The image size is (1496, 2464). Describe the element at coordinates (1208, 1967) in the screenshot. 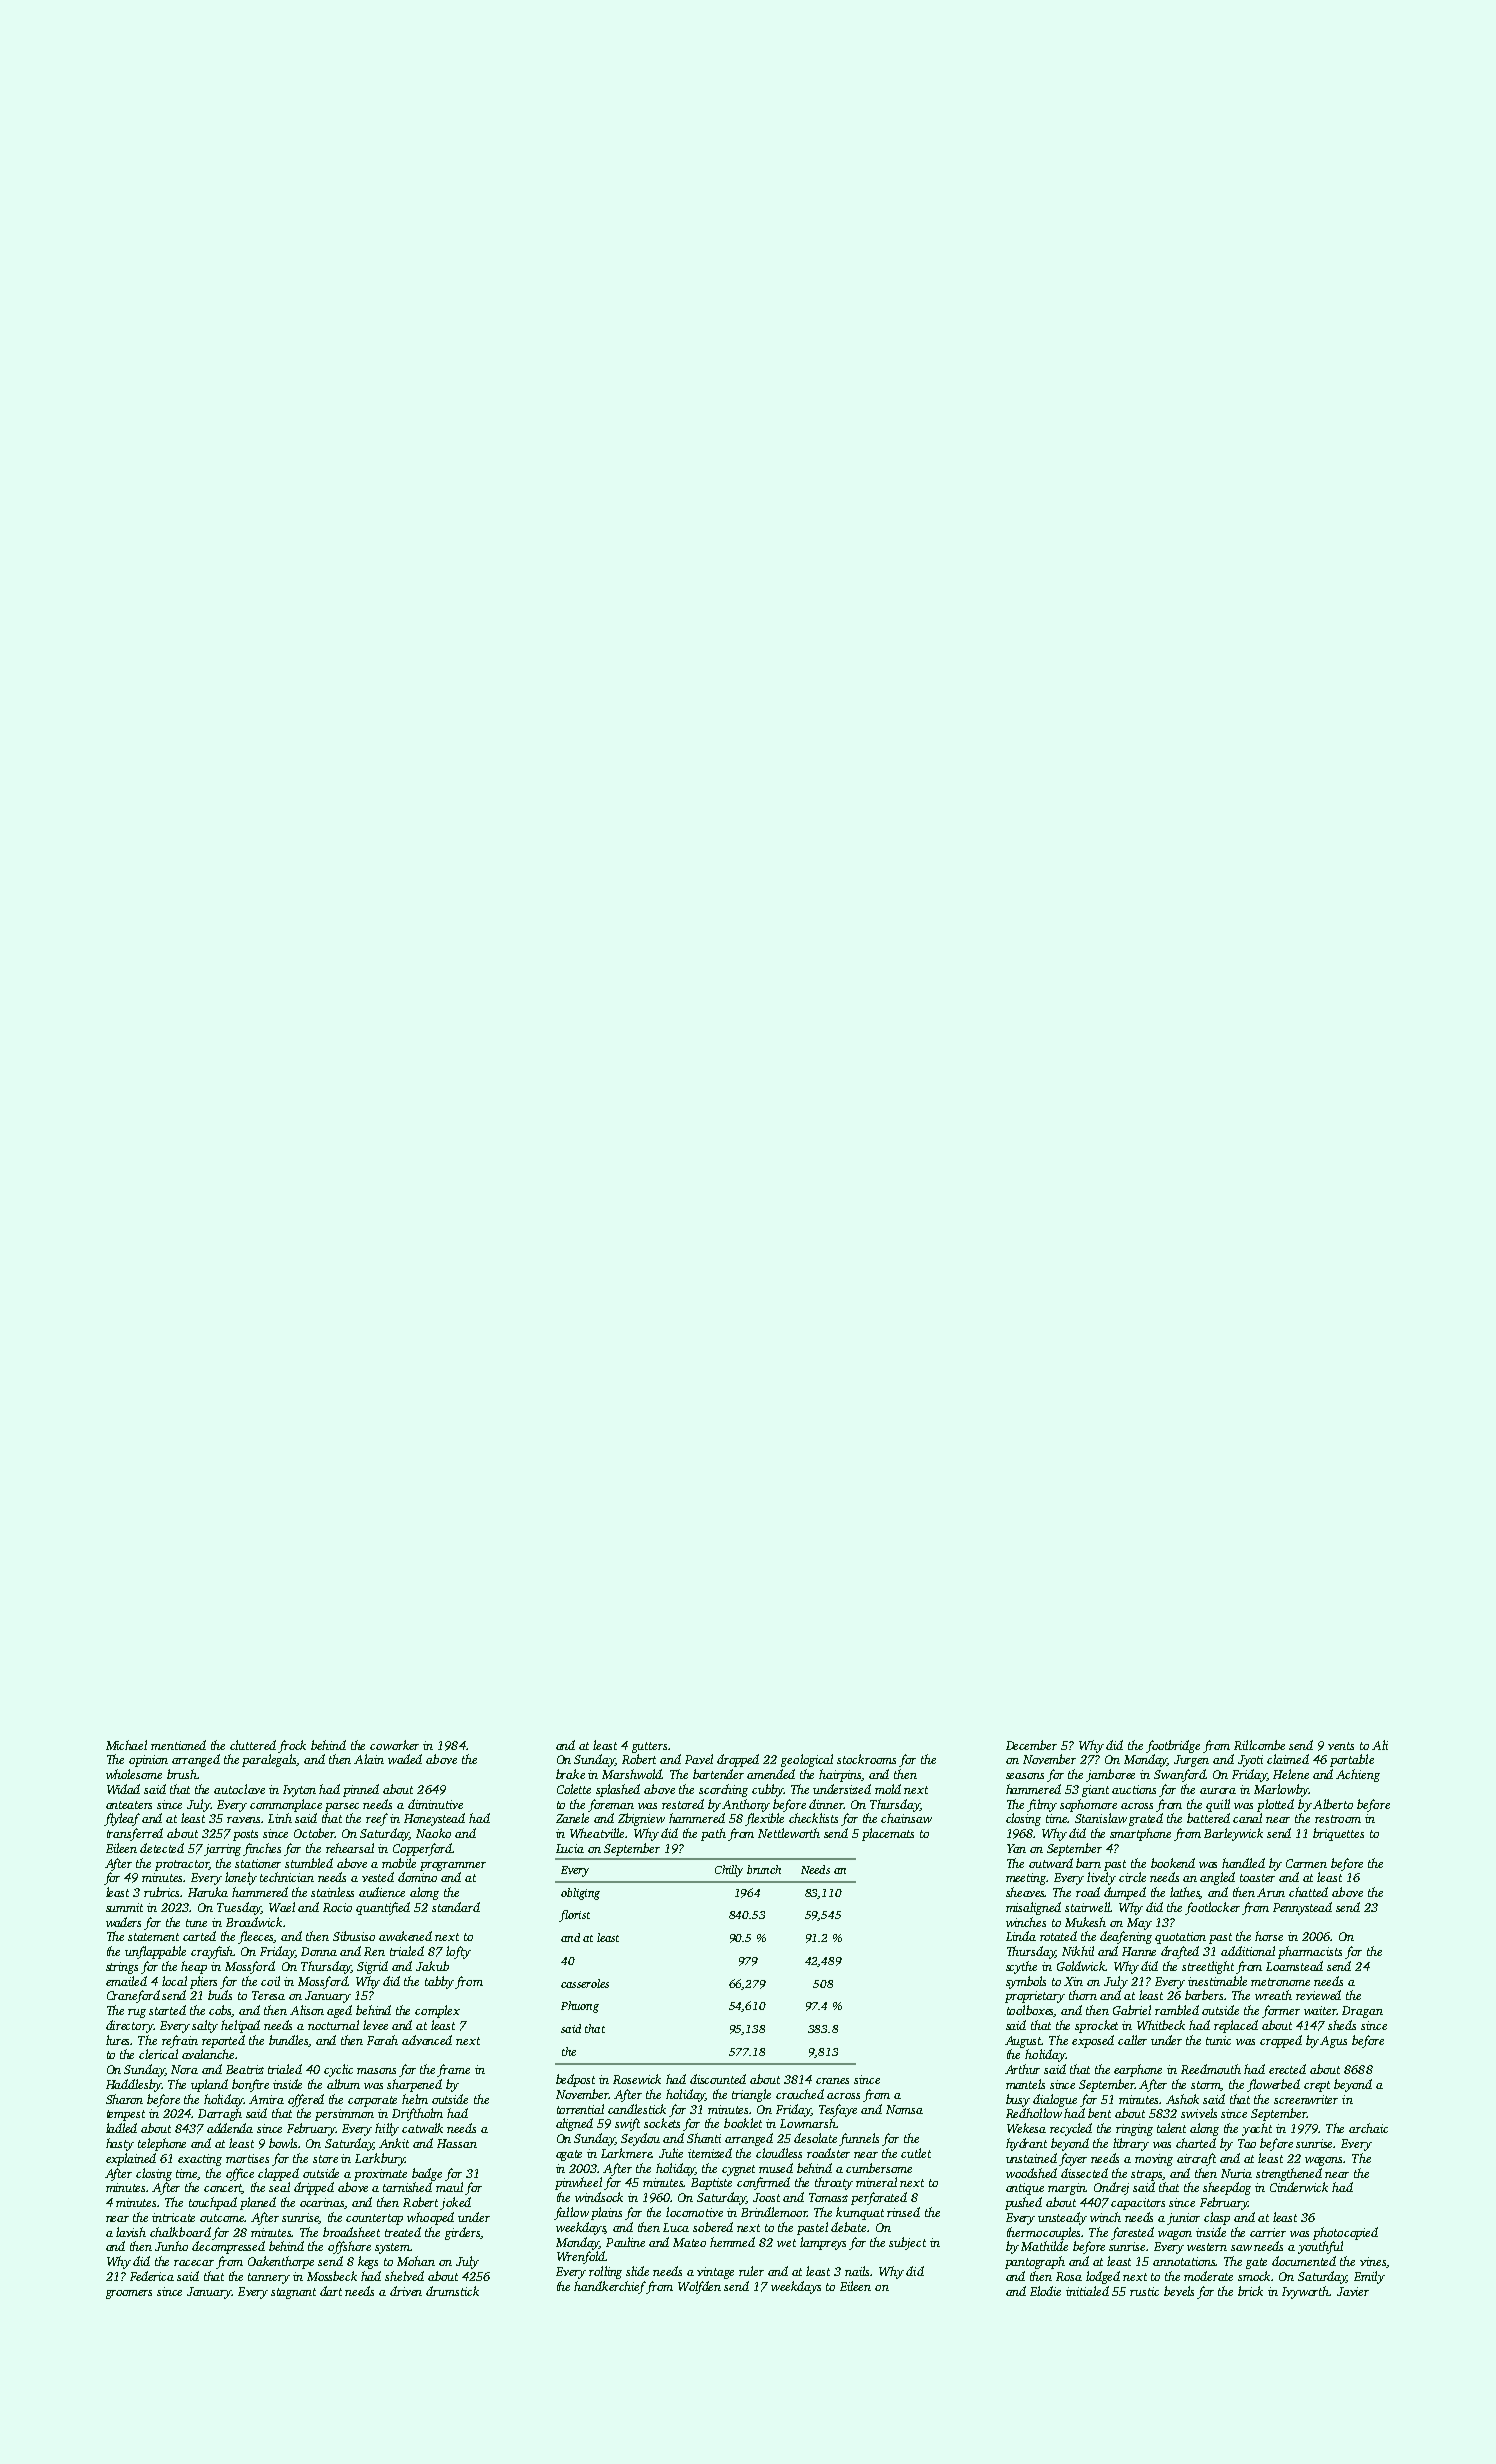

I see `streetlight` at that location.
